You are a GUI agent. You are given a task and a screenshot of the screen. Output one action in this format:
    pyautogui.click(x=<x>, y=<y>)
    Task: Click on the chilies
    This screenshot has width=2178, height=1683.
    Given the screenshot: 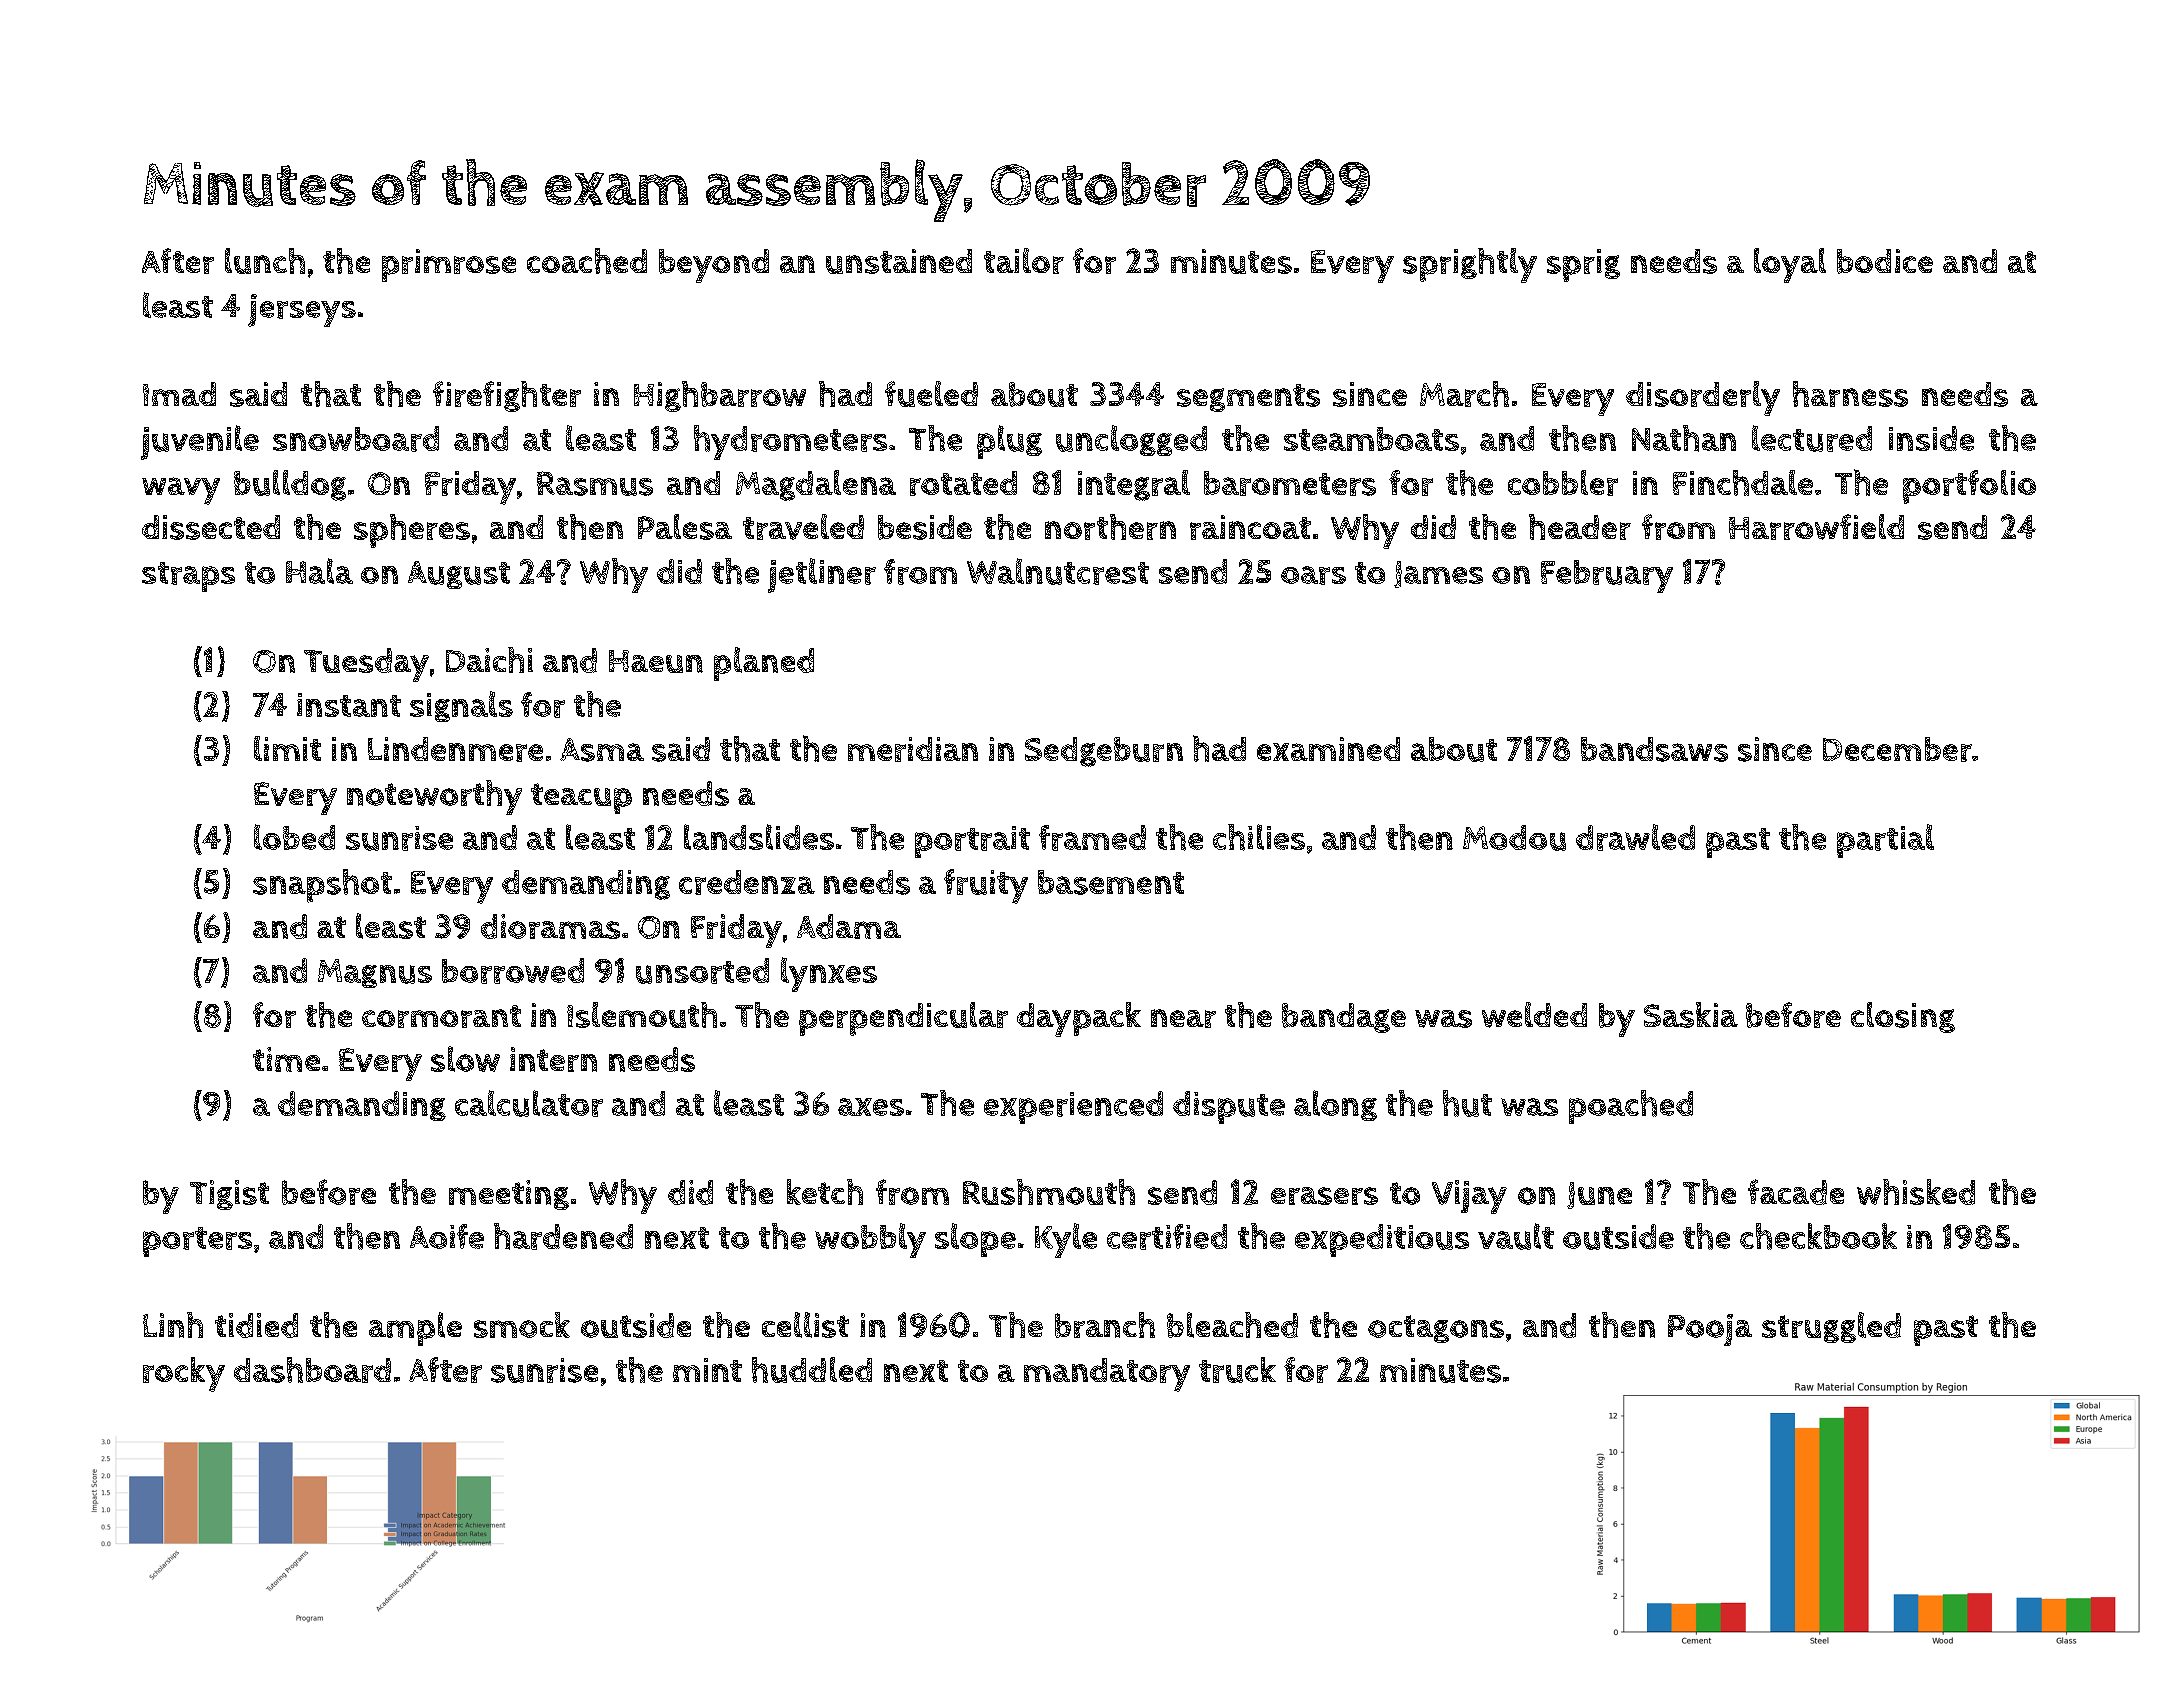 What is the action you would take?
    pyautogui.click(x=1259, y=837)
